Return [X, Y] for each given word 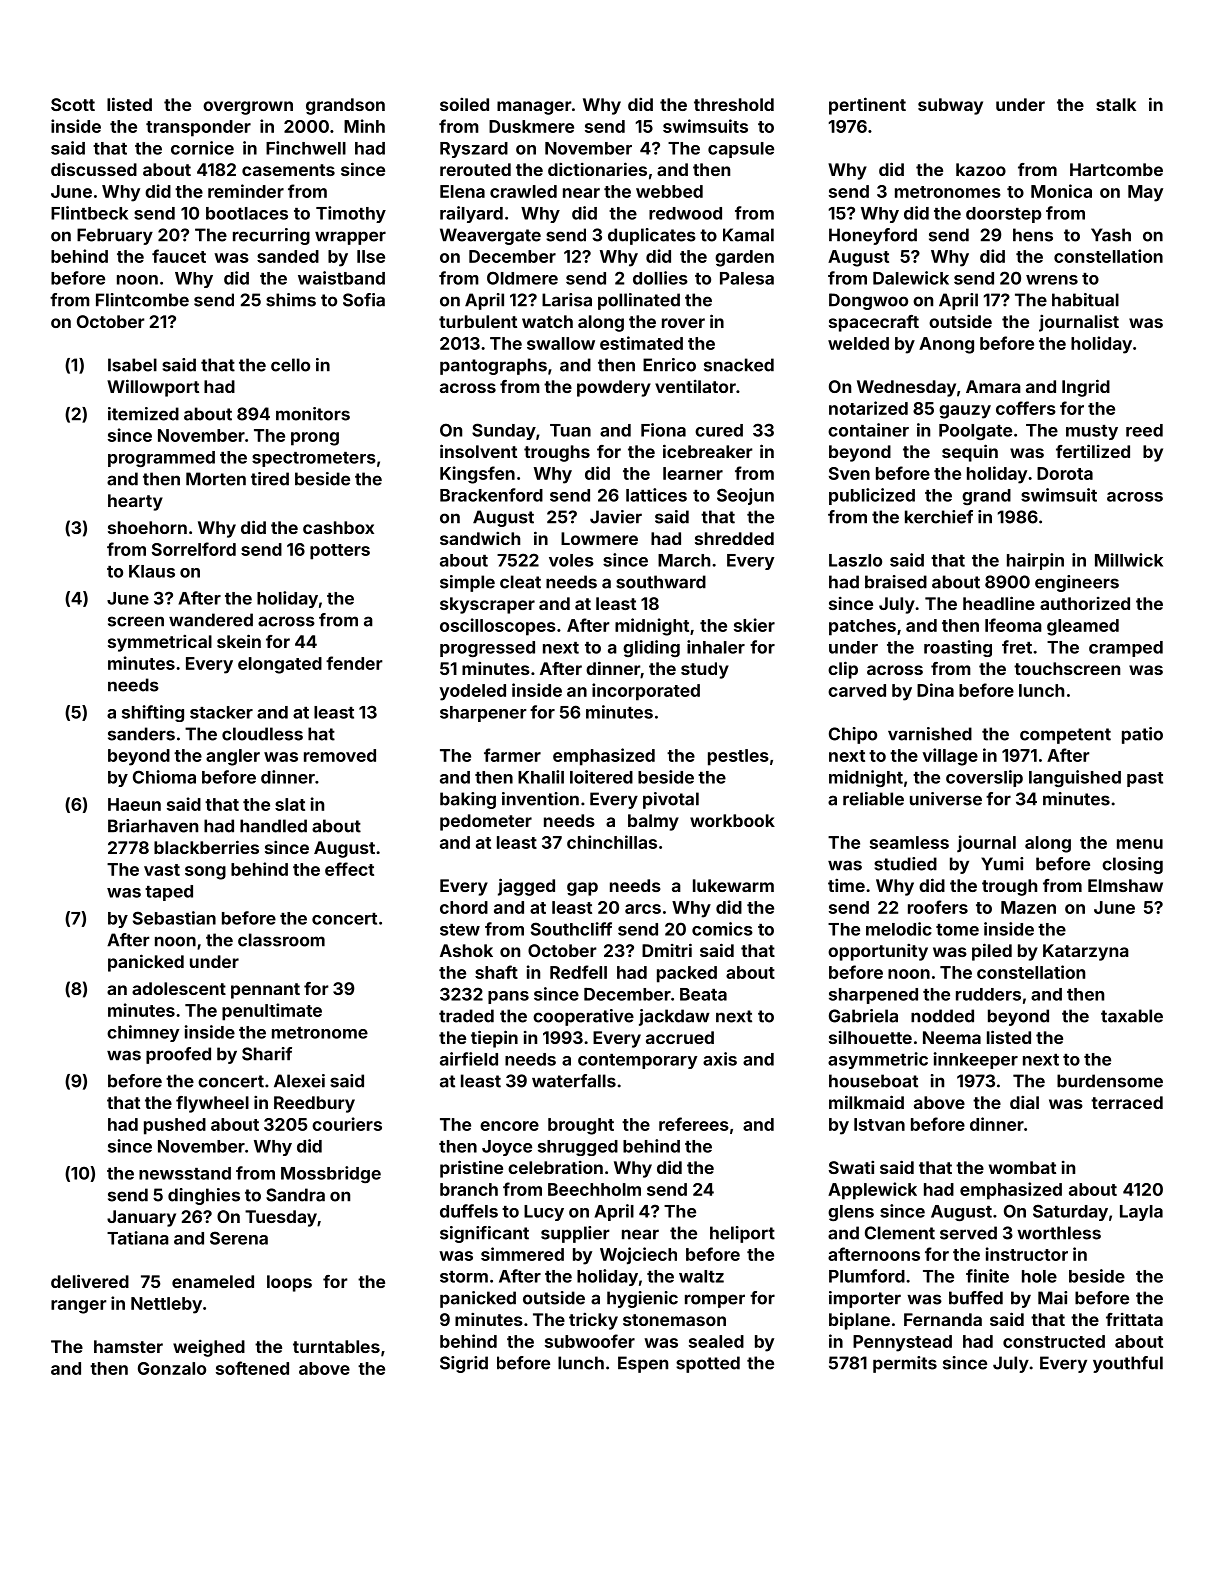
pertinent [867, 106]
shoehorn [147, 527]
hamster [128, 1346]
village [950, 757]
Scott [73, 104]
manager [534, 108]
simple [467, 583]
